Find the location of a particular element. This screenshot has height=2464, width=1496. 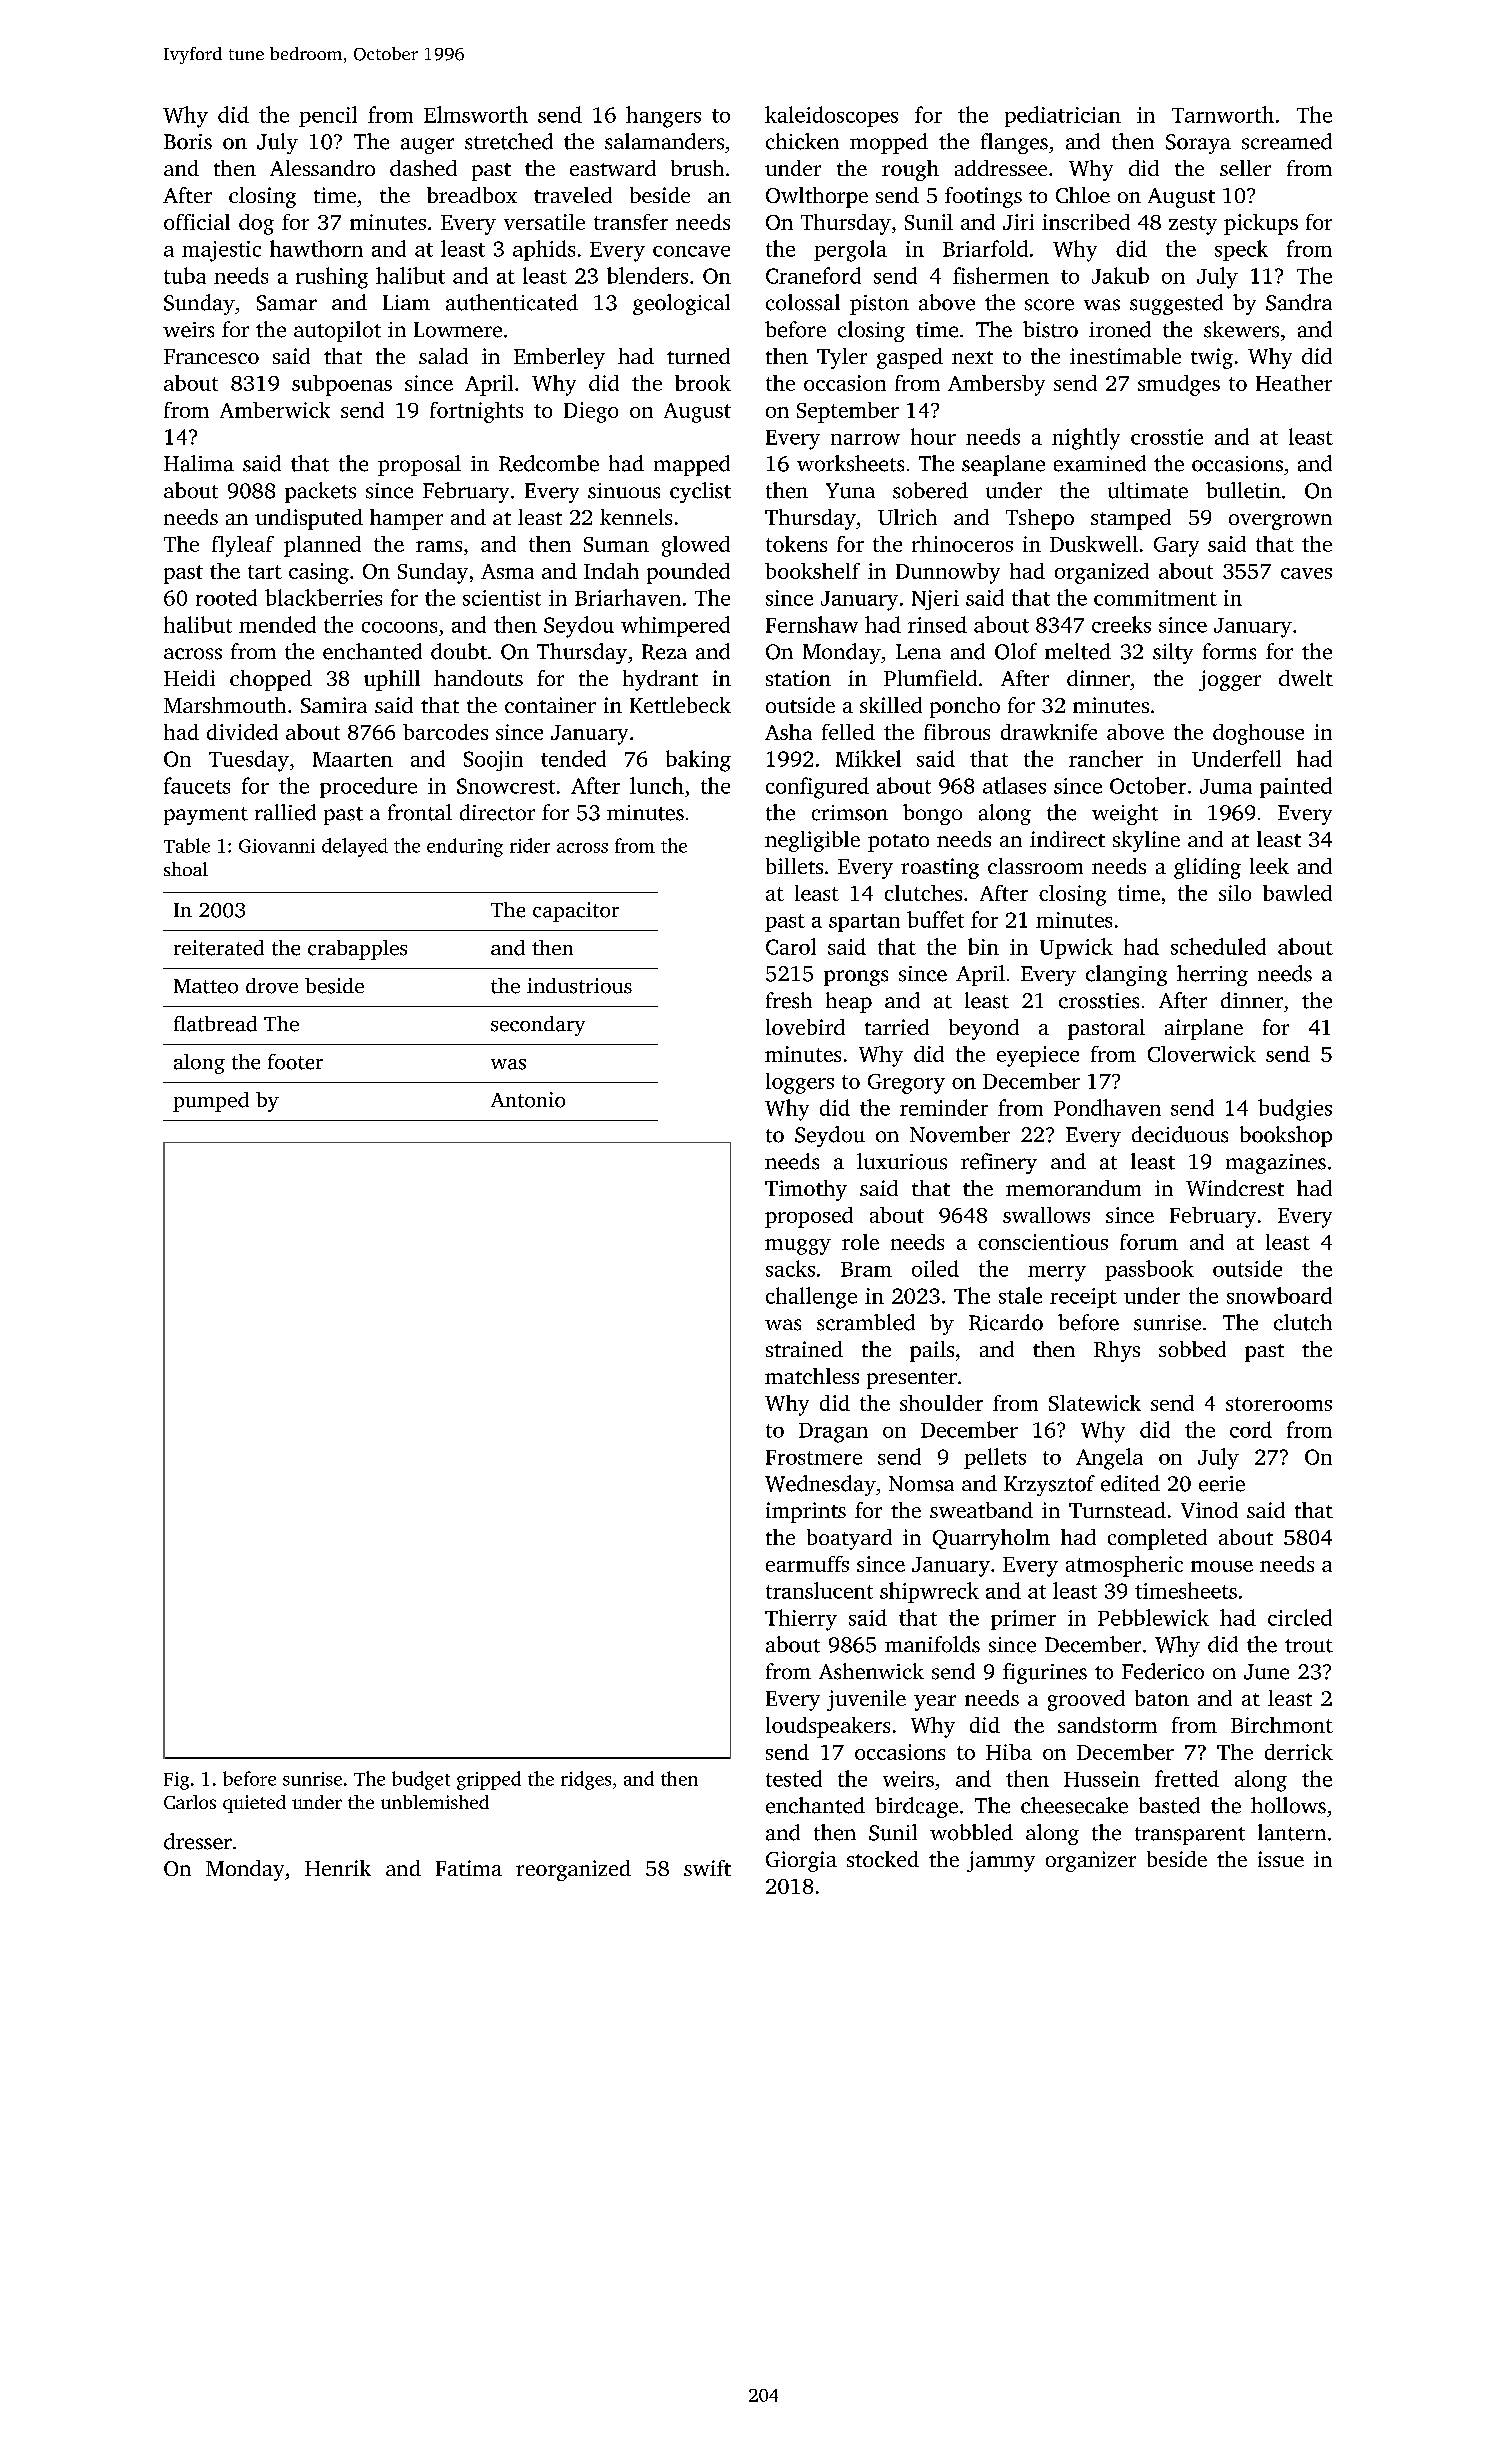

pencil is located at coordinates (328, 116).
